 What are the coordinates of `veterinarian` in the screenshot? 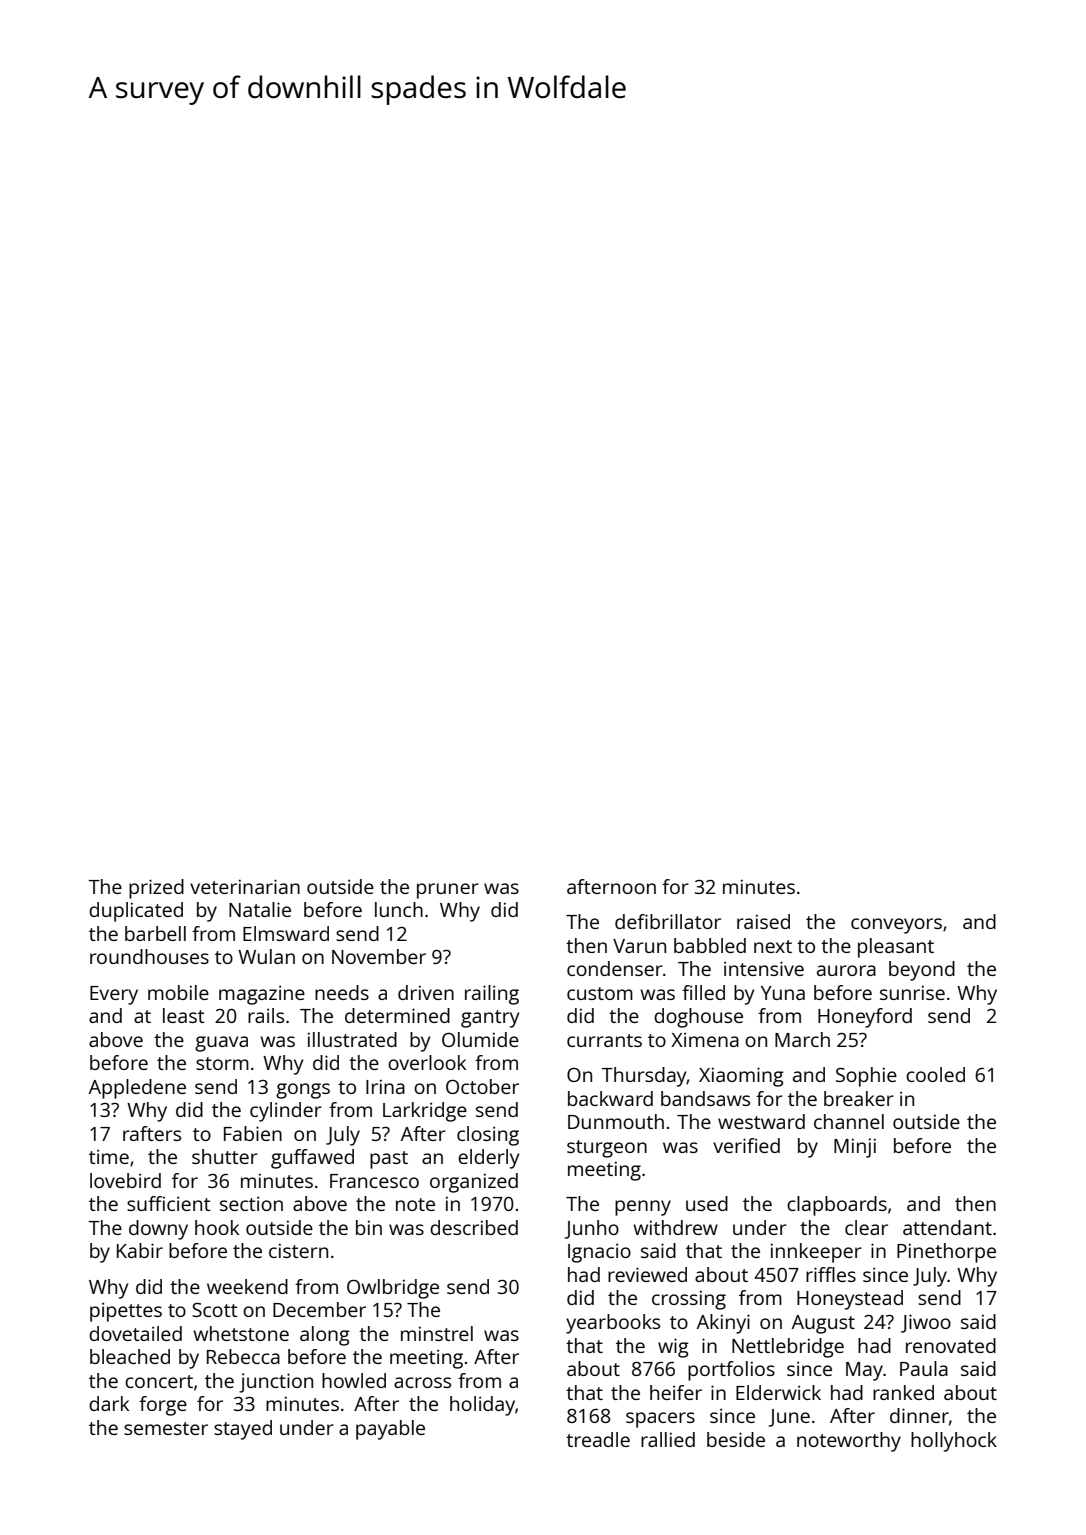 It's located at (245, 886).
